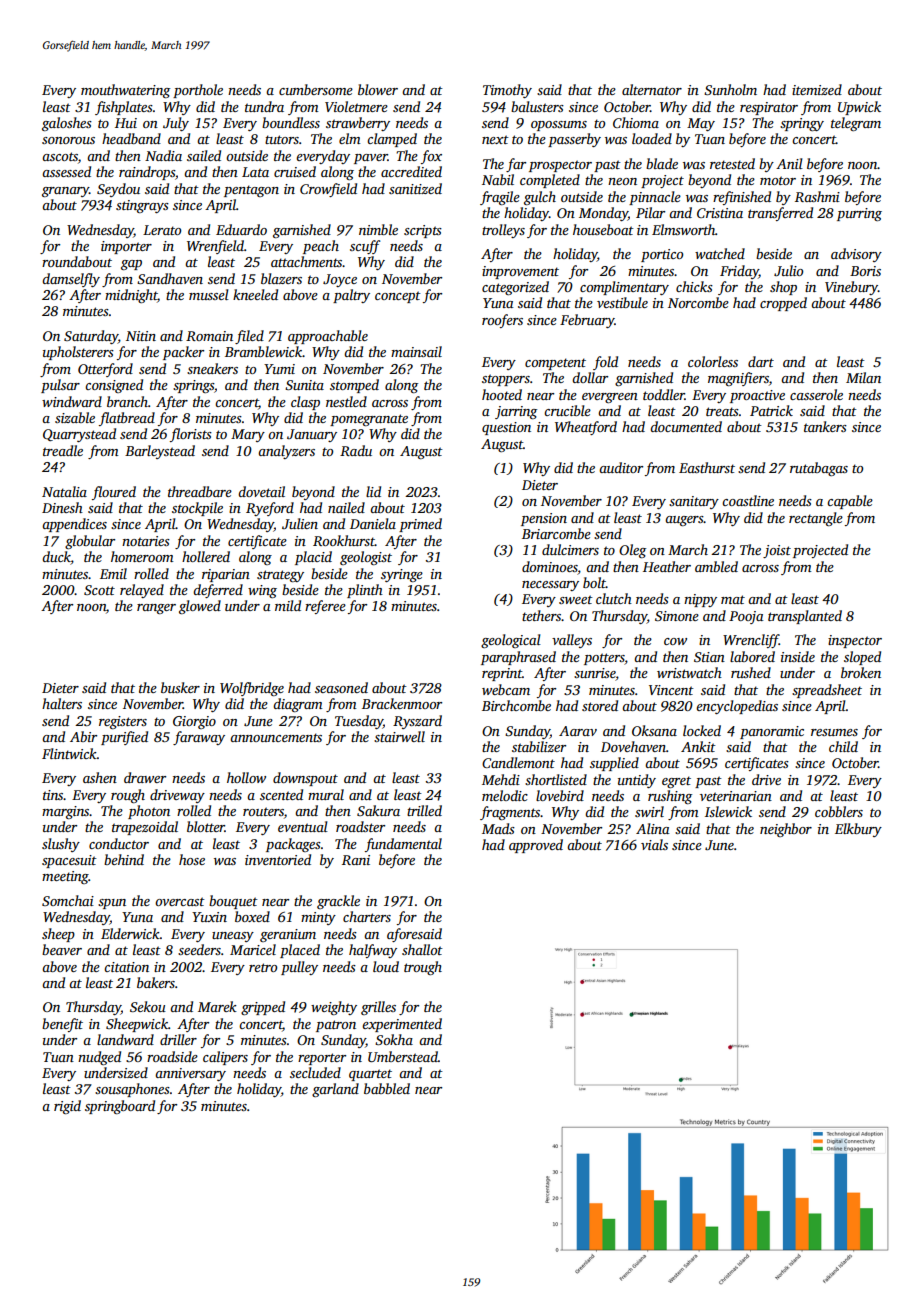 This page has width=924, height=1308. Describe the element at coordinates (654, 844) in the page. I see `vials` at that location.
